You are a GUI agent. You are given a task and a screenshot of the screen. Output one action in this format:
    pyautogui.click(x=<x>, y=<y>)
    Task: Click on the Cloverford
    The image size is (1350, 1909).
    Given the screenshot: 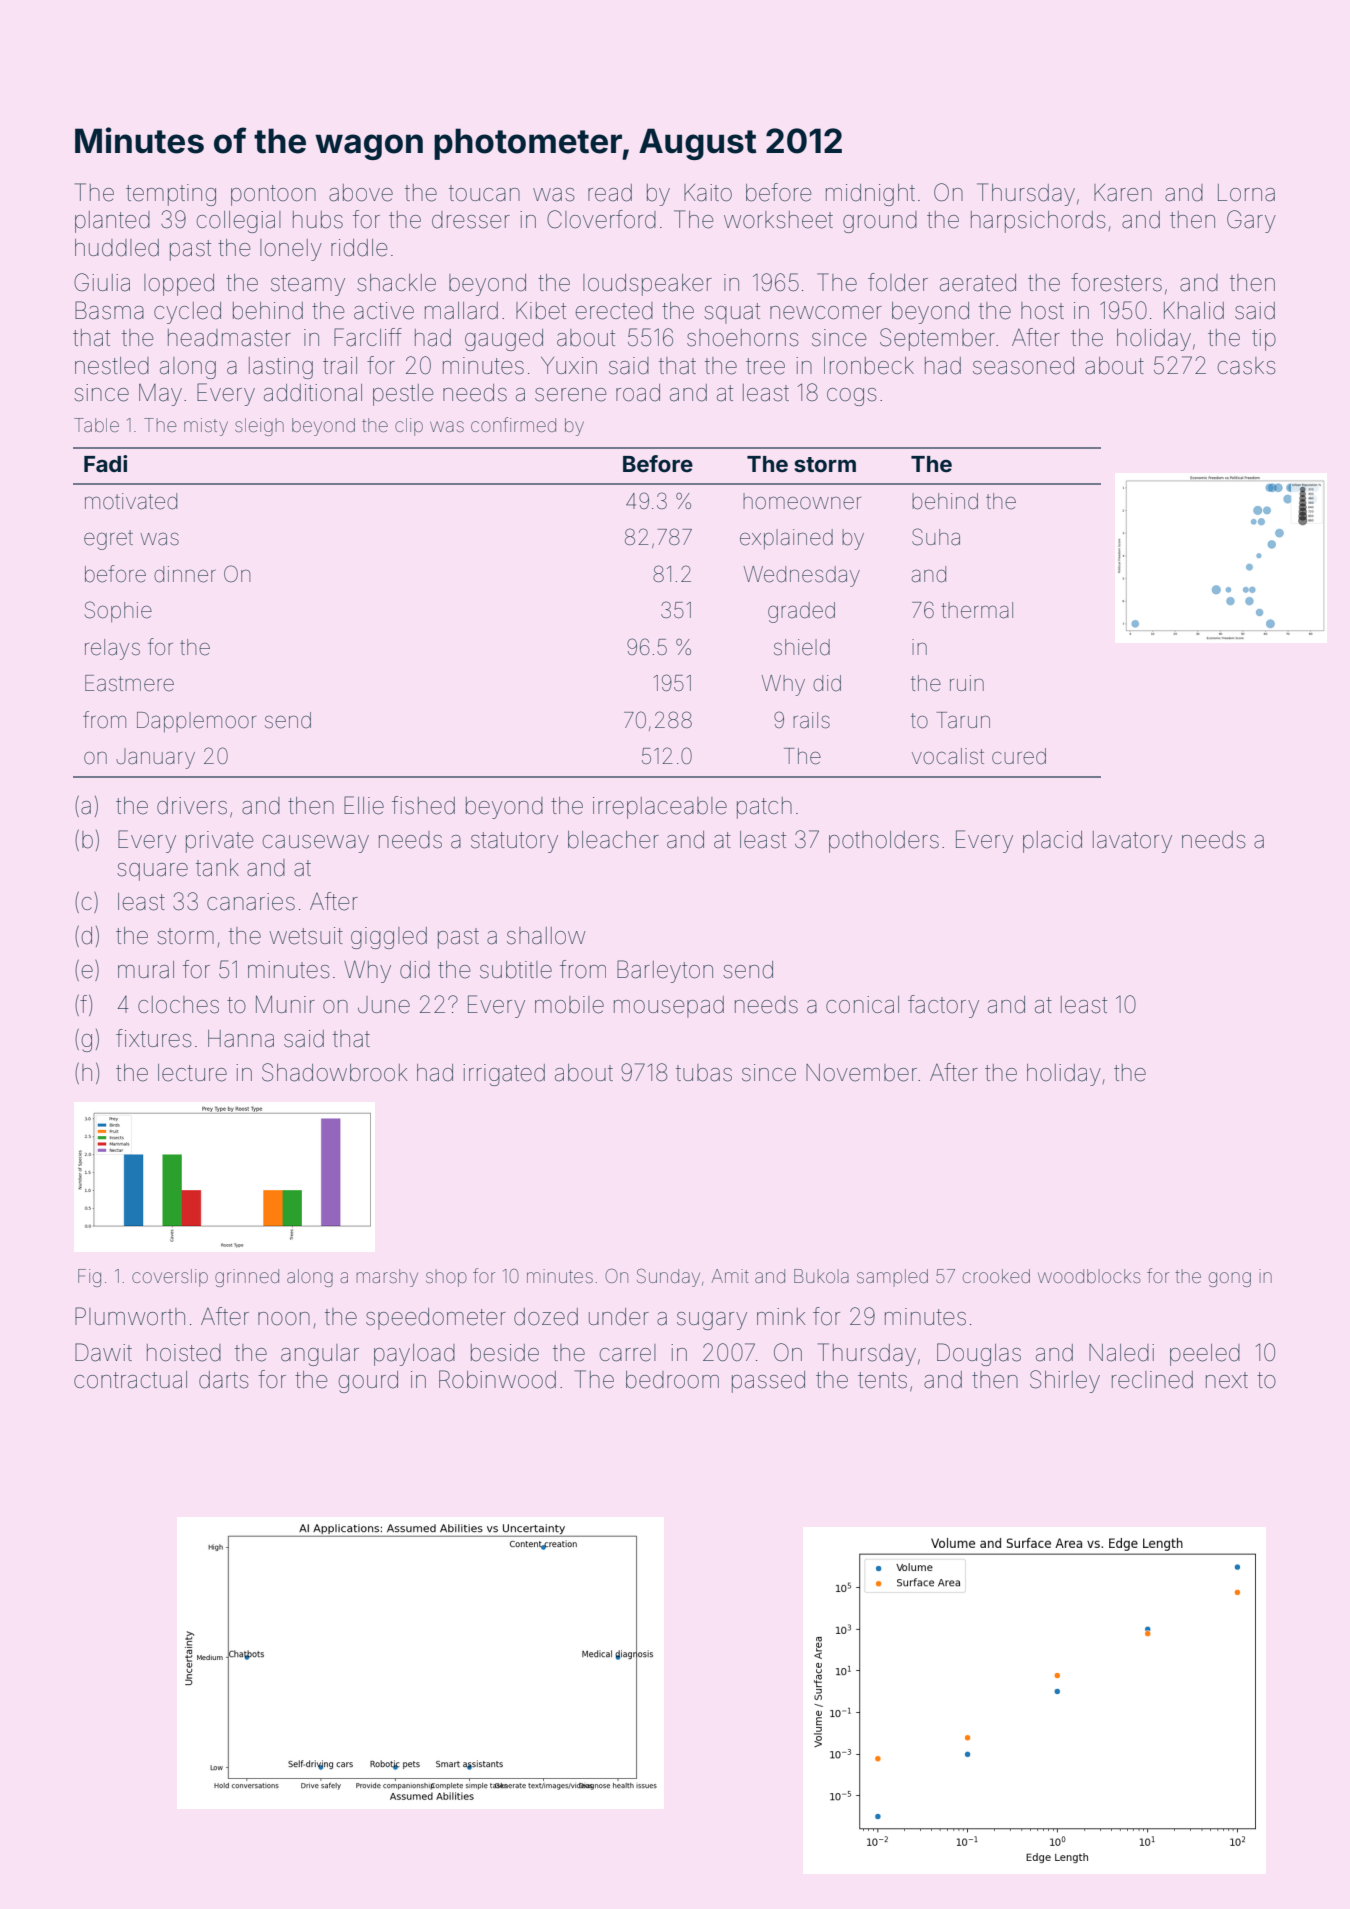 What is the action you would take?
    pyautogui.click(x=601, y=219)
